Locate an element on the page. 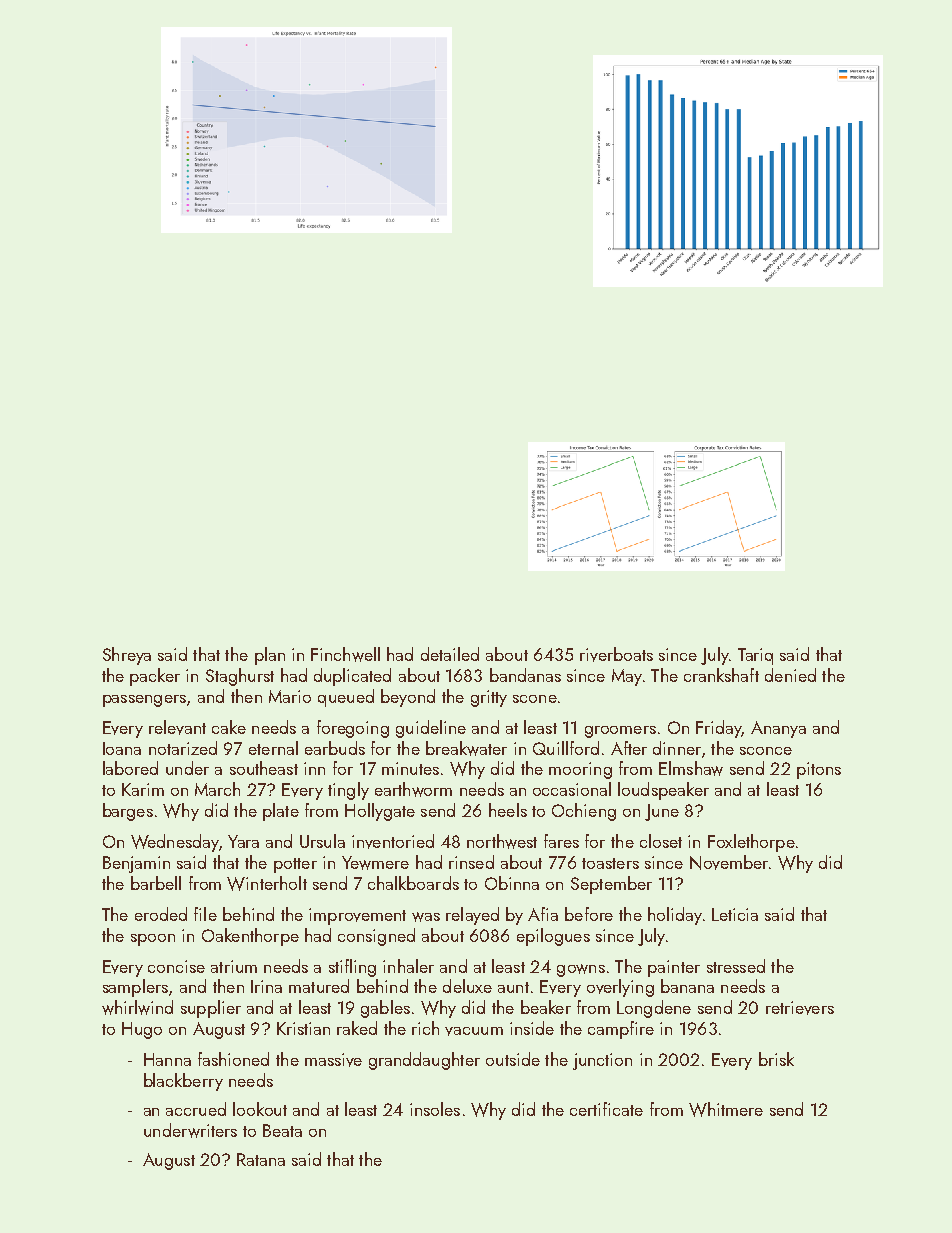  Ratana is located at coordinates (261, 1159).
